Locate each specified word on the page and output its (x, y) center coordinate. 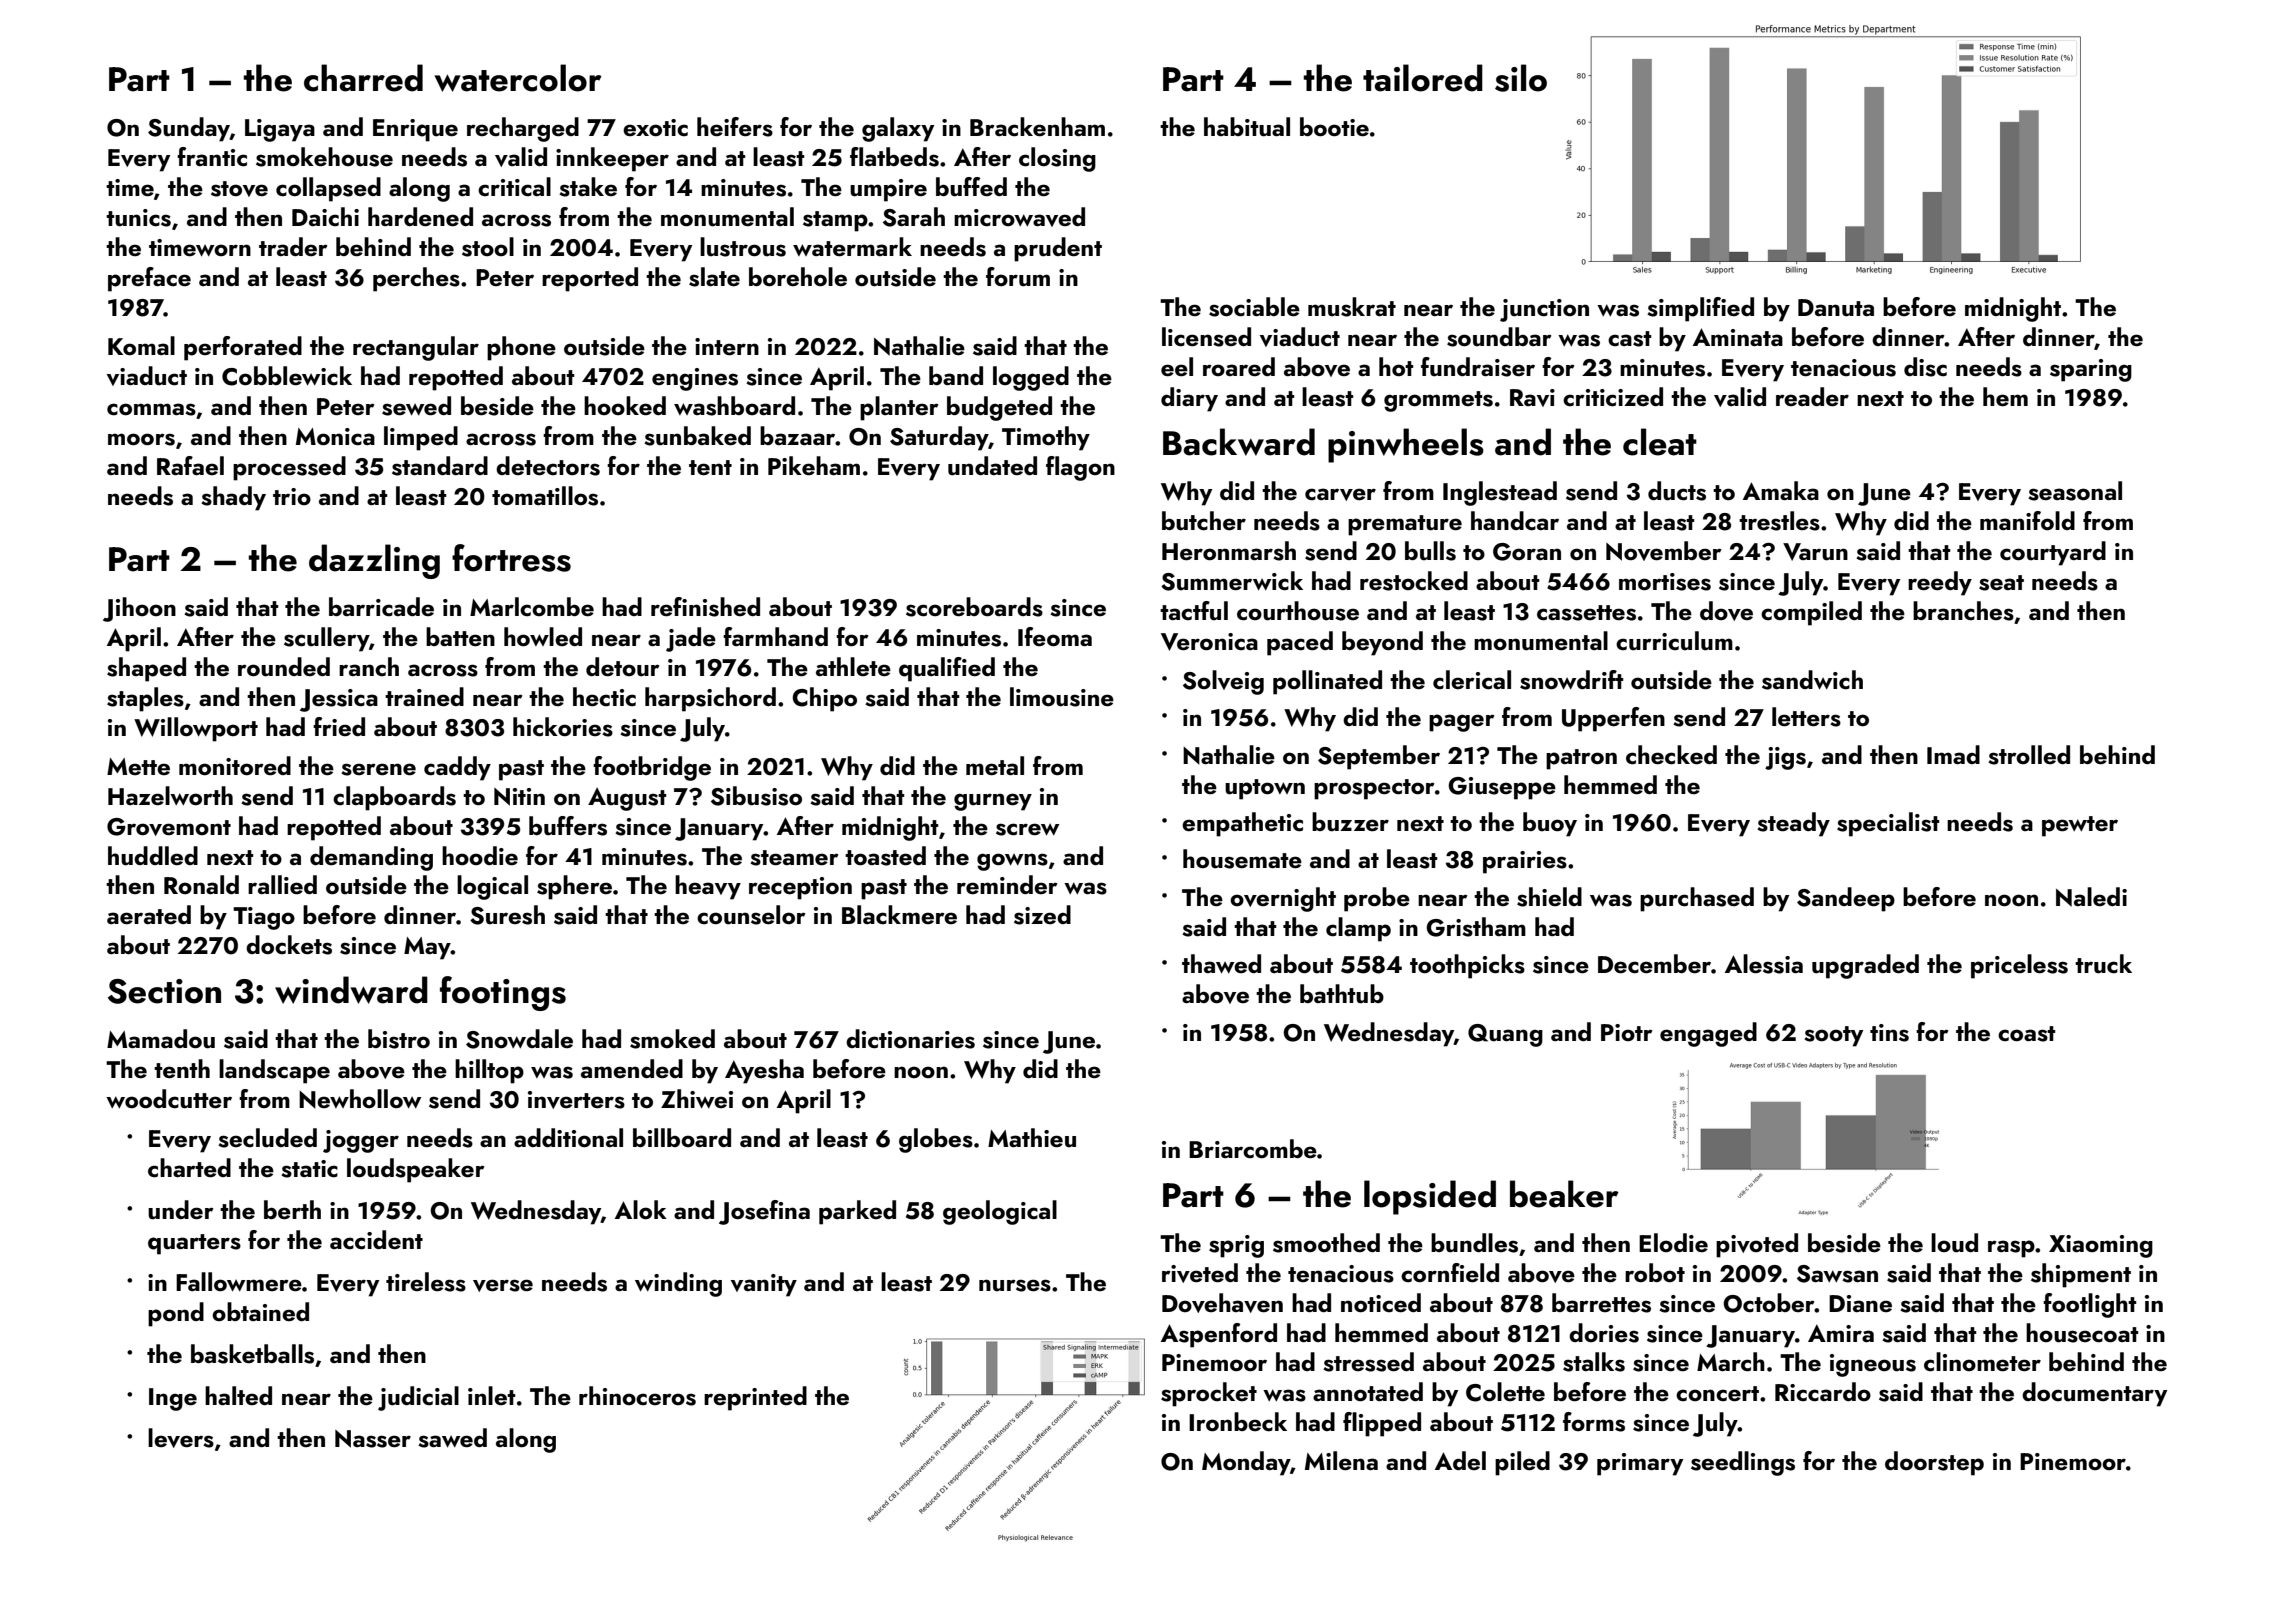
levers (181, 1438)
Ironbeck (1238, 1421)
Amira (1841, 1333)
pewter (2080, 826)
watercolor (518, 78)
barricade (381, 606)
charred (363, 78)
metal (995, 765)
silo (1521, 78)
